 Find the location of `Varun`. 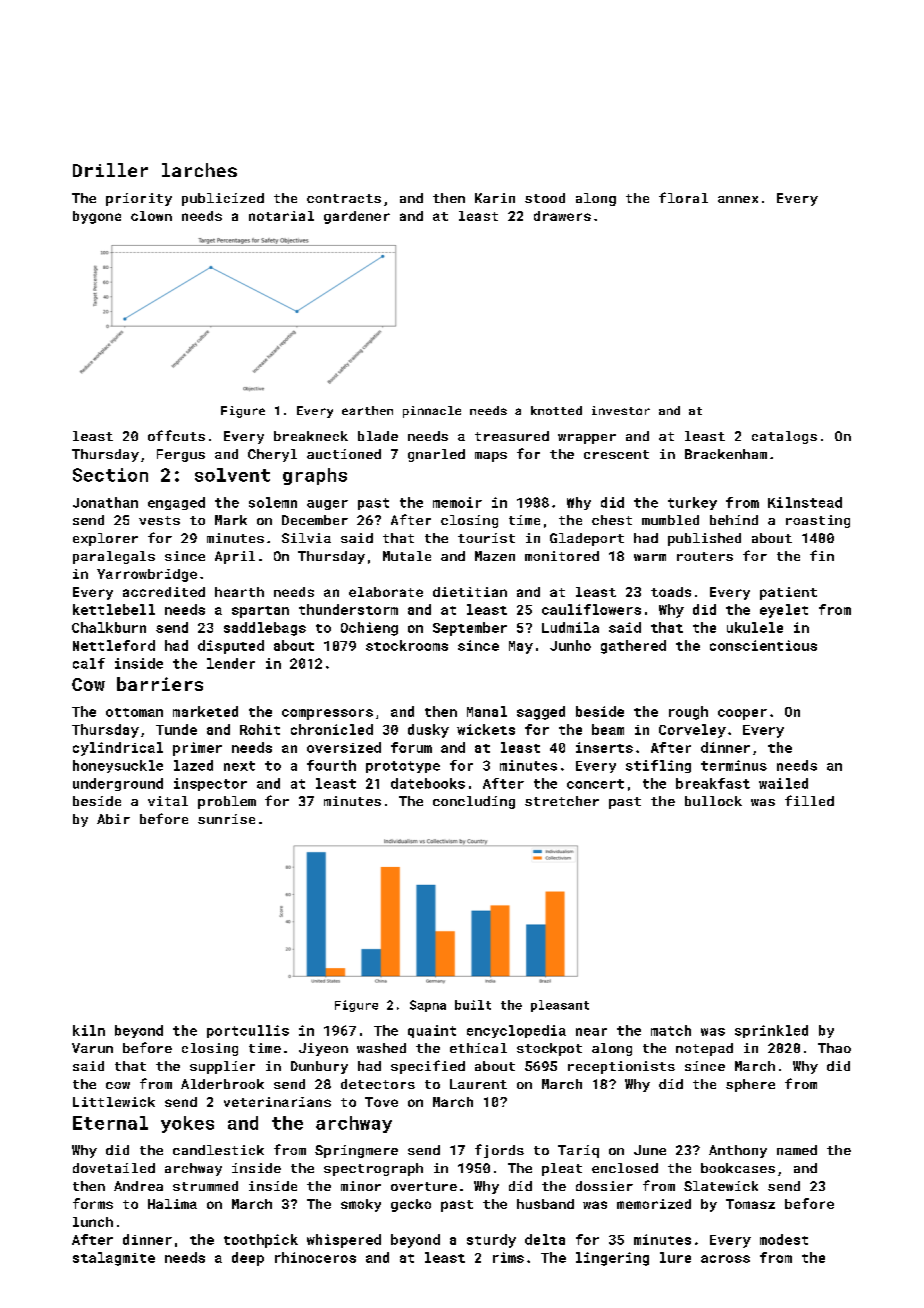

Varun is located at coordinates (92, 1048).
